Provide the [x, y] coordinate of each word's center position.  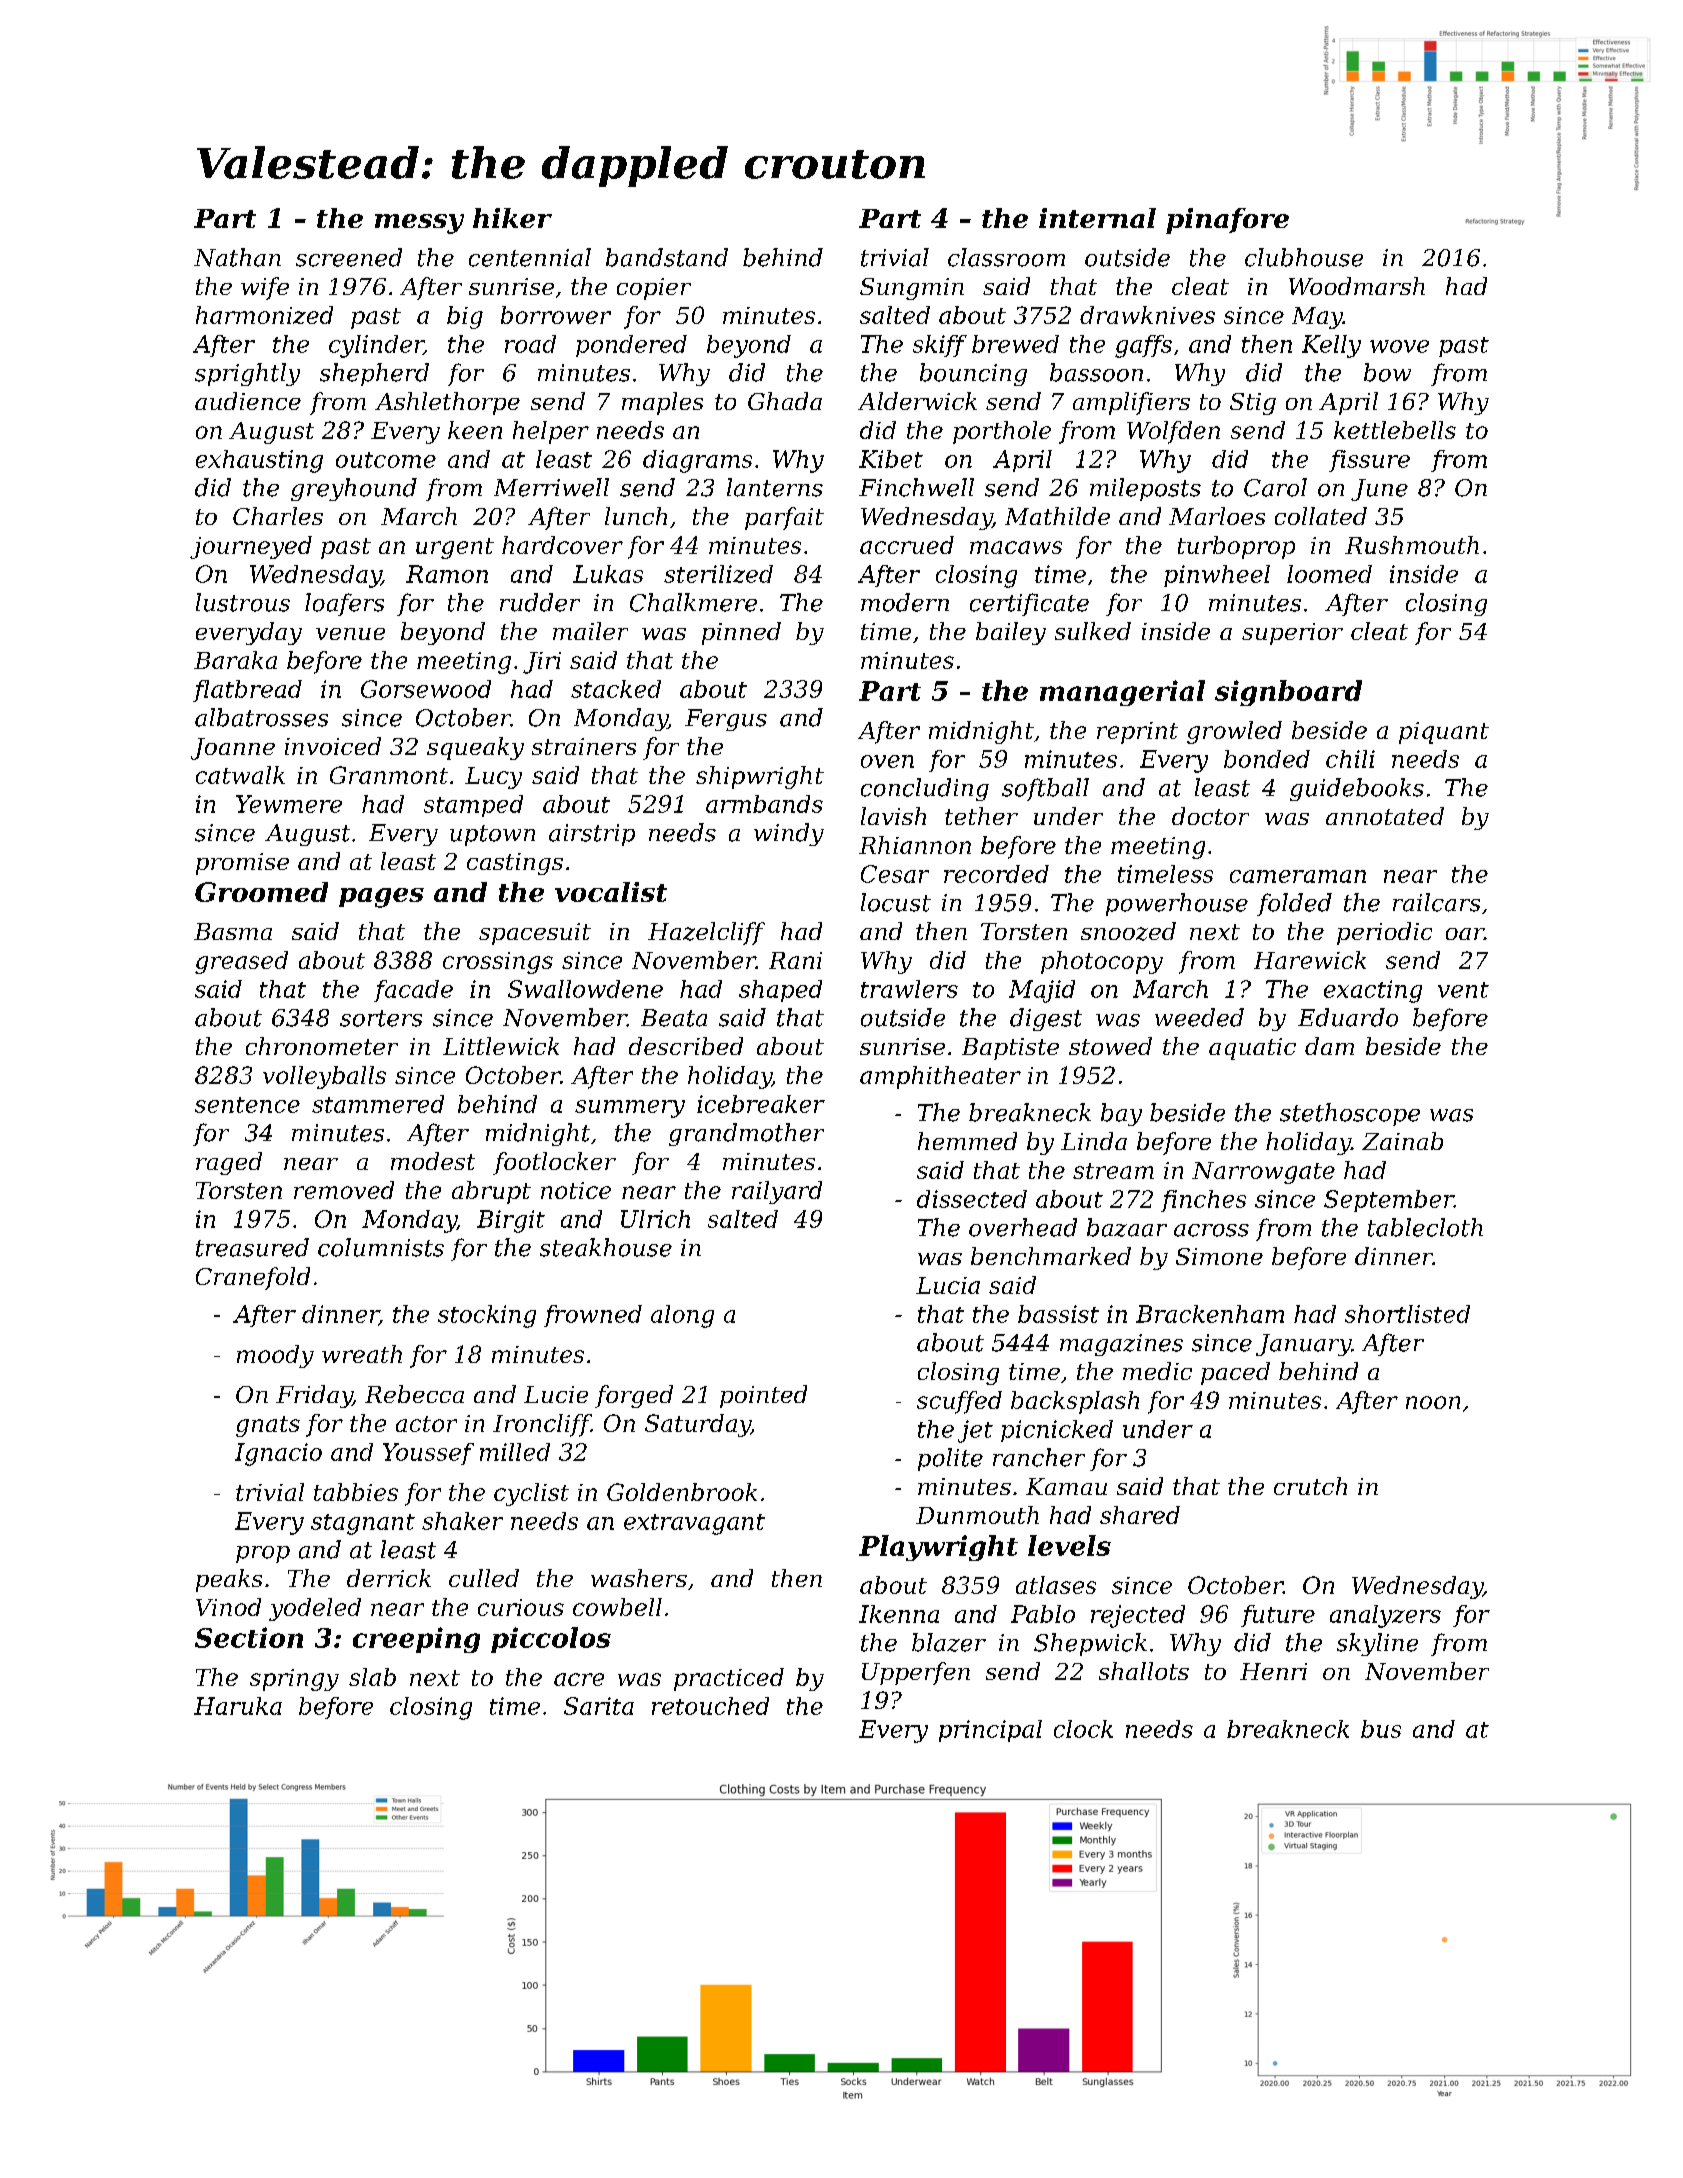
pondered [631, 346]
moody [275, 1356]
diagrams [697, 461]
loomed [1329, 574]
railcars [1436, 902]
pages [381, 898]
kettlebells [1395, 430]
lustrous [243, 602]
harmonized [264, 315]
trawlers [909, 989]
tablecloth [1425, 1227]
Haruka [238, 1706]
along [682, 1316]
